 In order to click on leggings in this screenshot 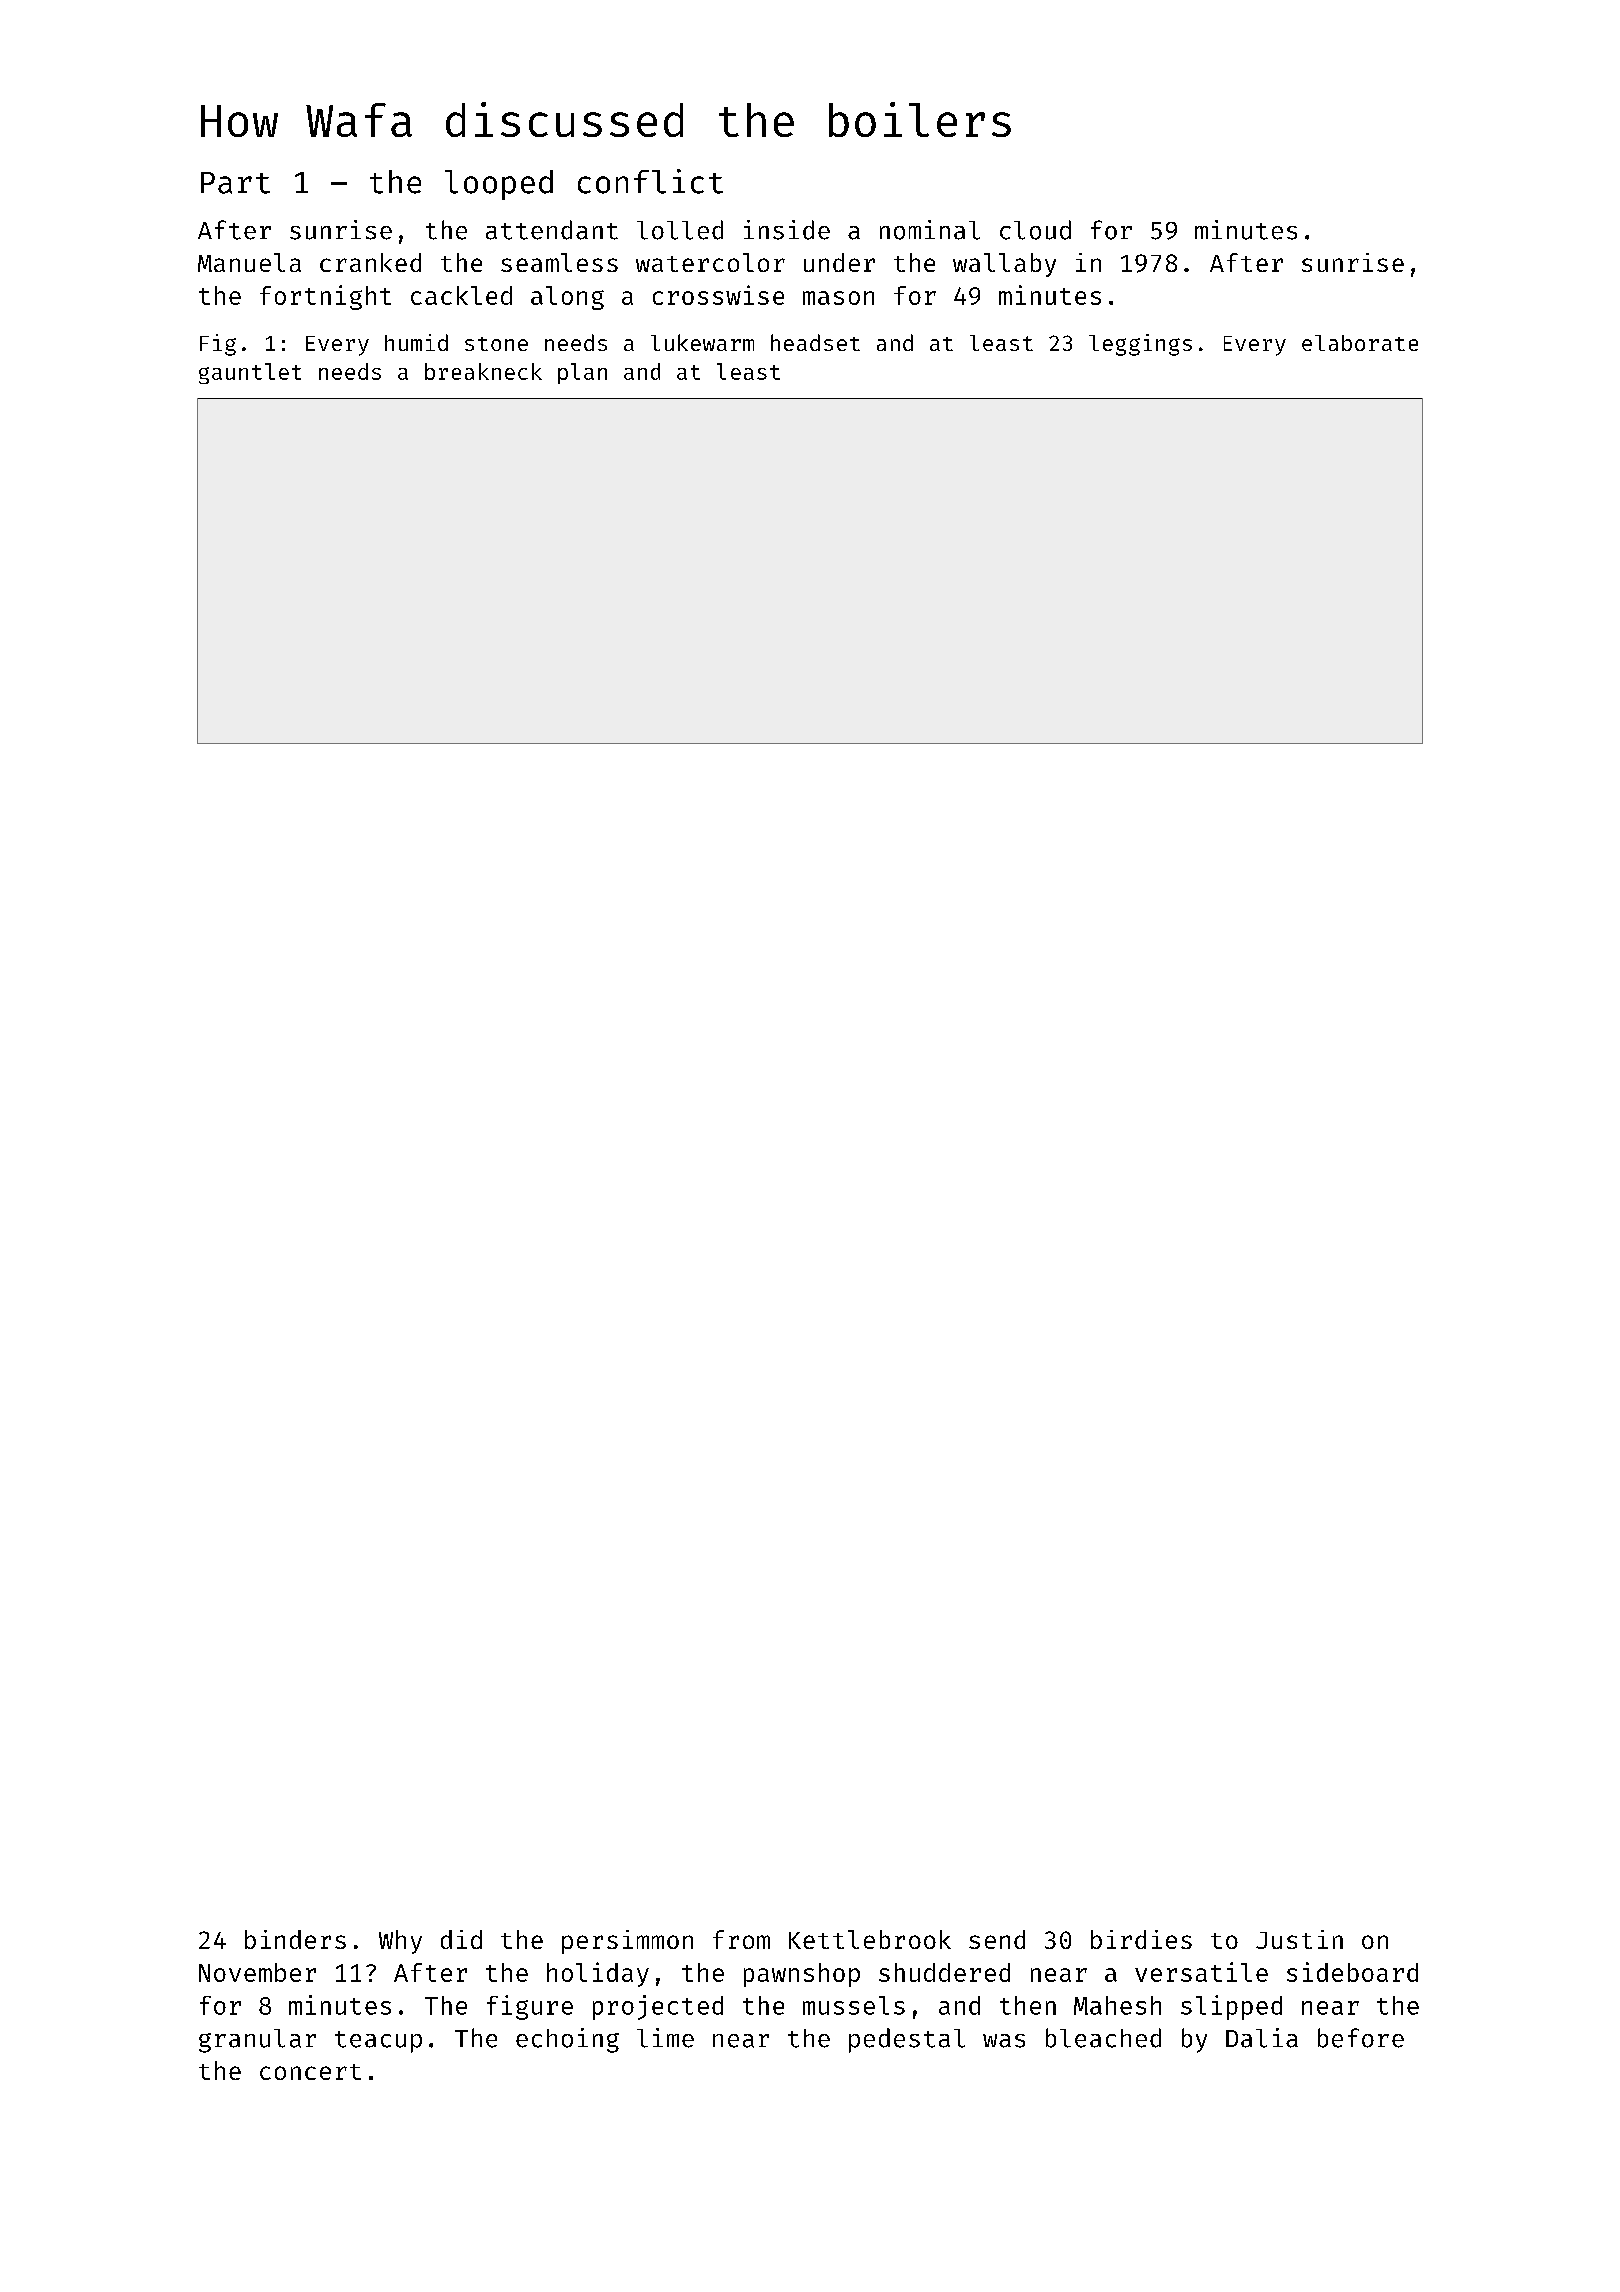, I will do `click(1140, 345)`.
